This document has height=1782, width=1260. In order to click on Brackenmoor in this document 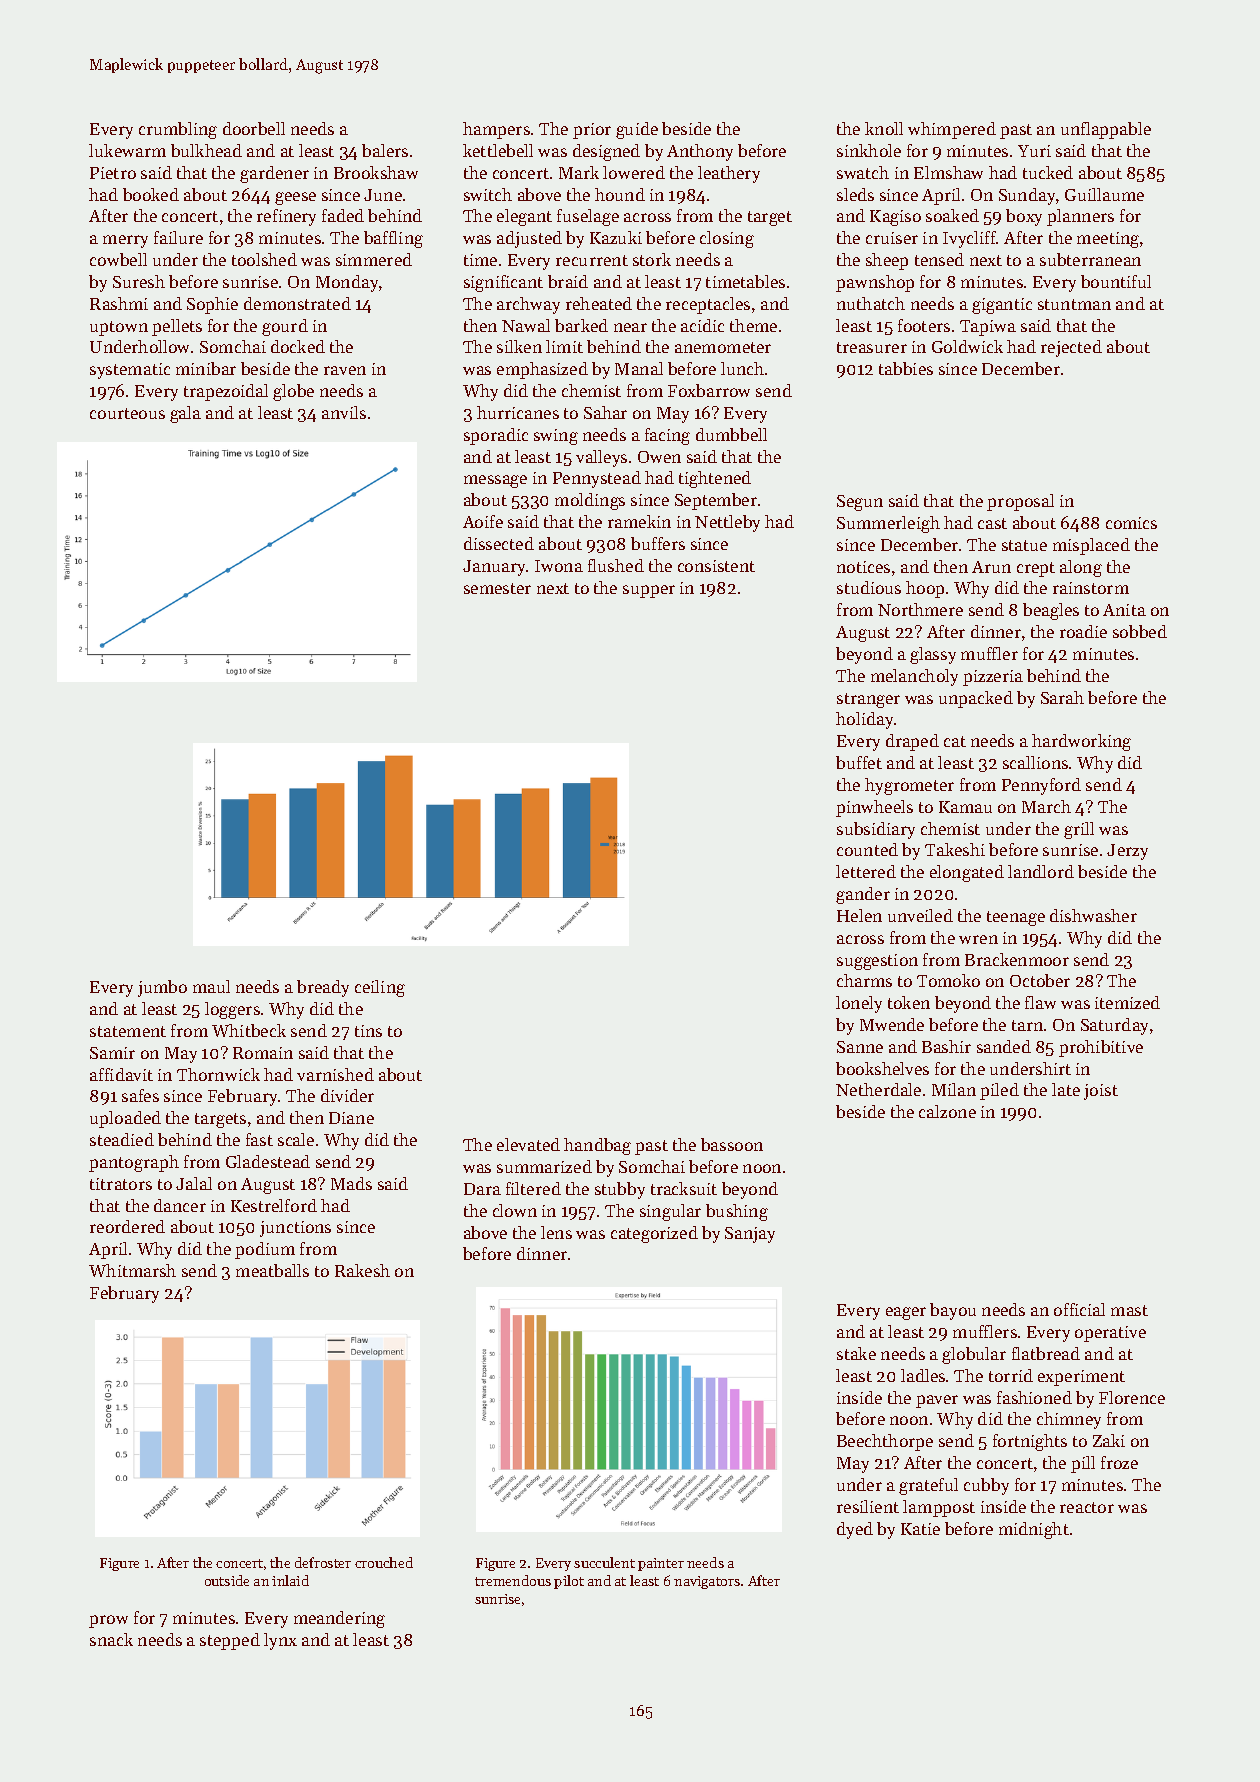, I will do `click(1017, 959)`.
